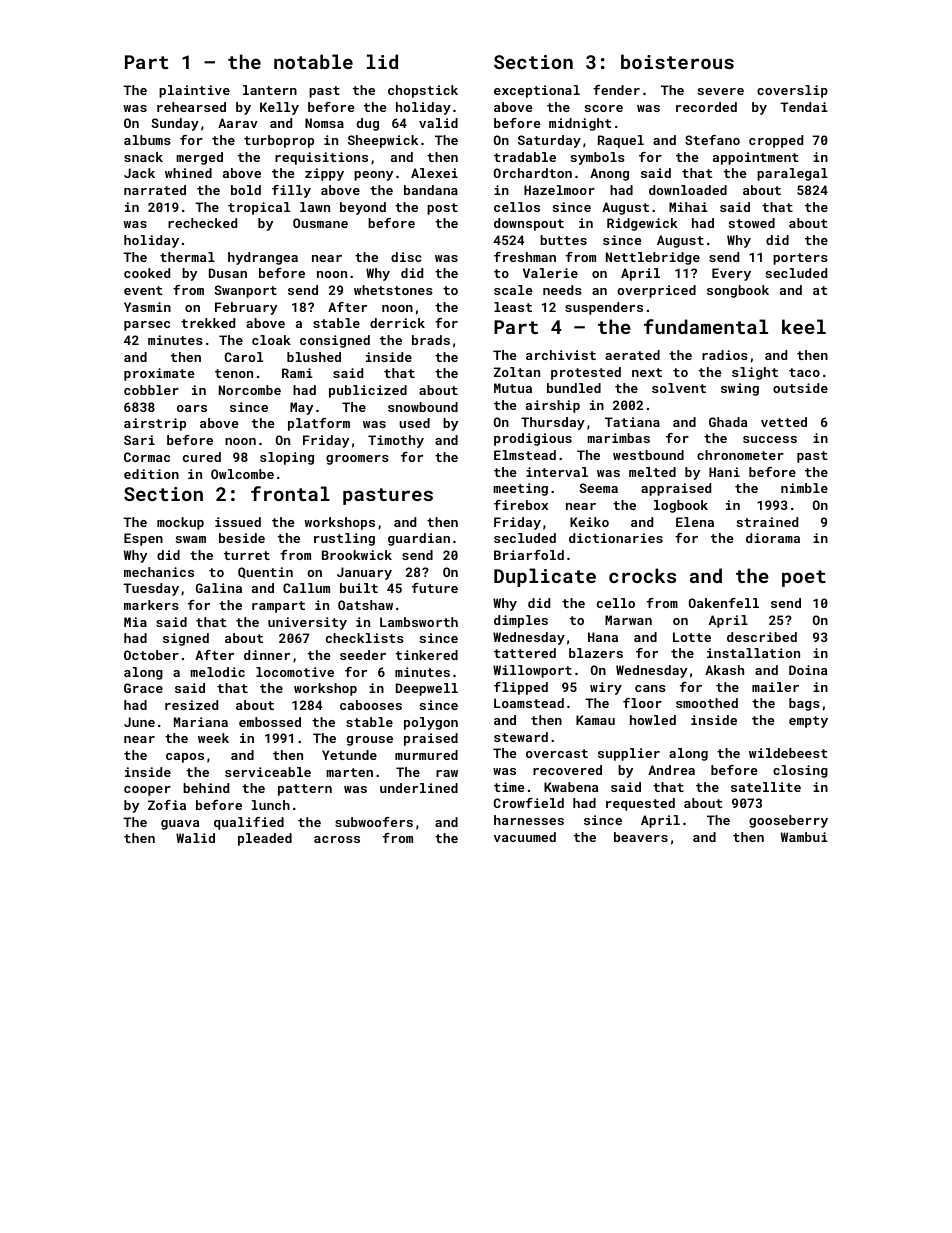 This screenshot has height=1233, width=952. What do you see at coordinates (364, 573) in the screenshot?
I see `January` at bounding box center [364, 573].
